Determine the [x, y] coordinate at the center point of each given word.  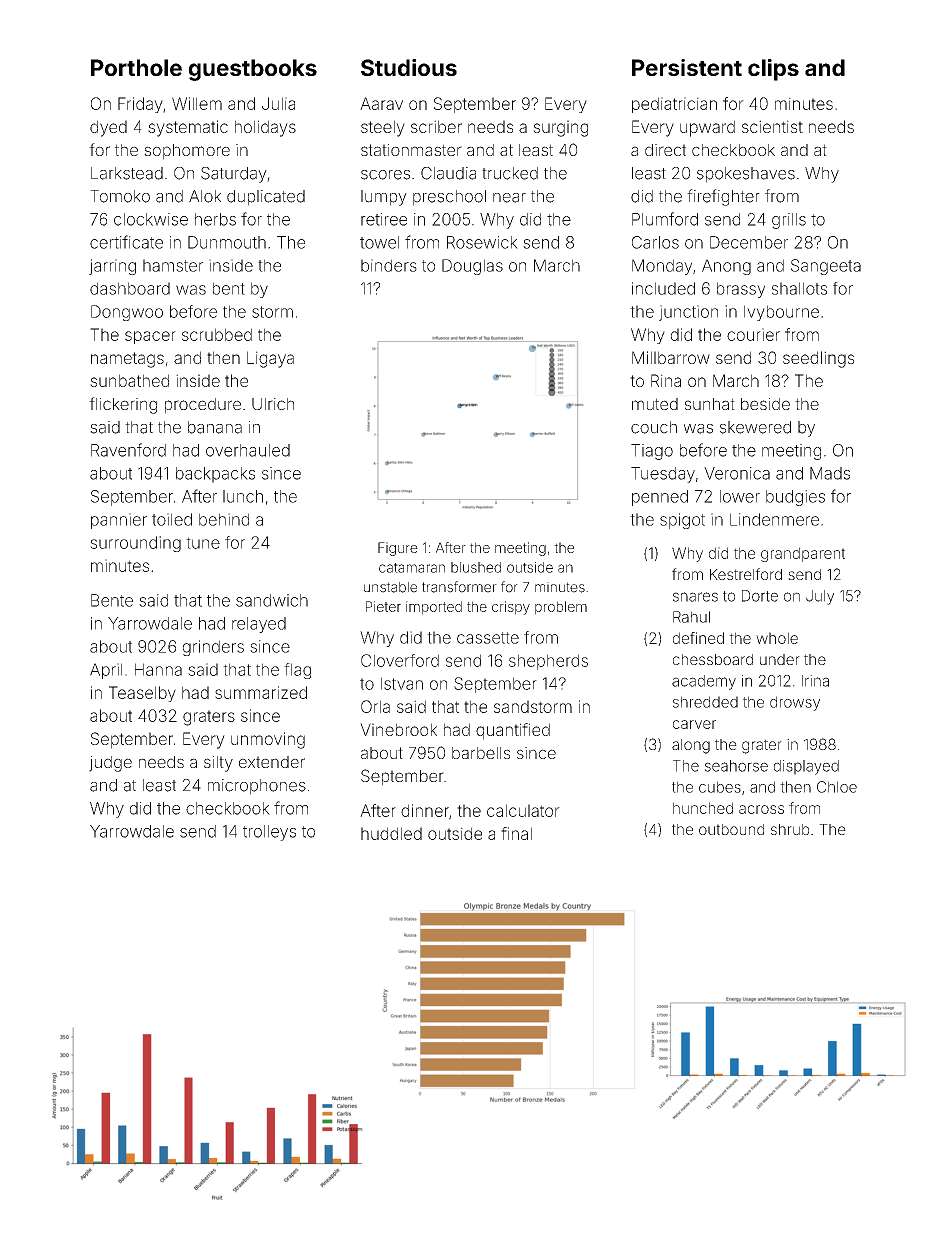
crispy [511, 608]
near [509, 198]
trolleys [269, 833]
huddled [391, 833]
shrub [790, 829]
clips [773, 70]
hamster [173, 265]
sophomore [187, 152]
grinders [213, 648]
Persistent [687, 67]
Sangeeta [826, 267]
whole [777, 638]
